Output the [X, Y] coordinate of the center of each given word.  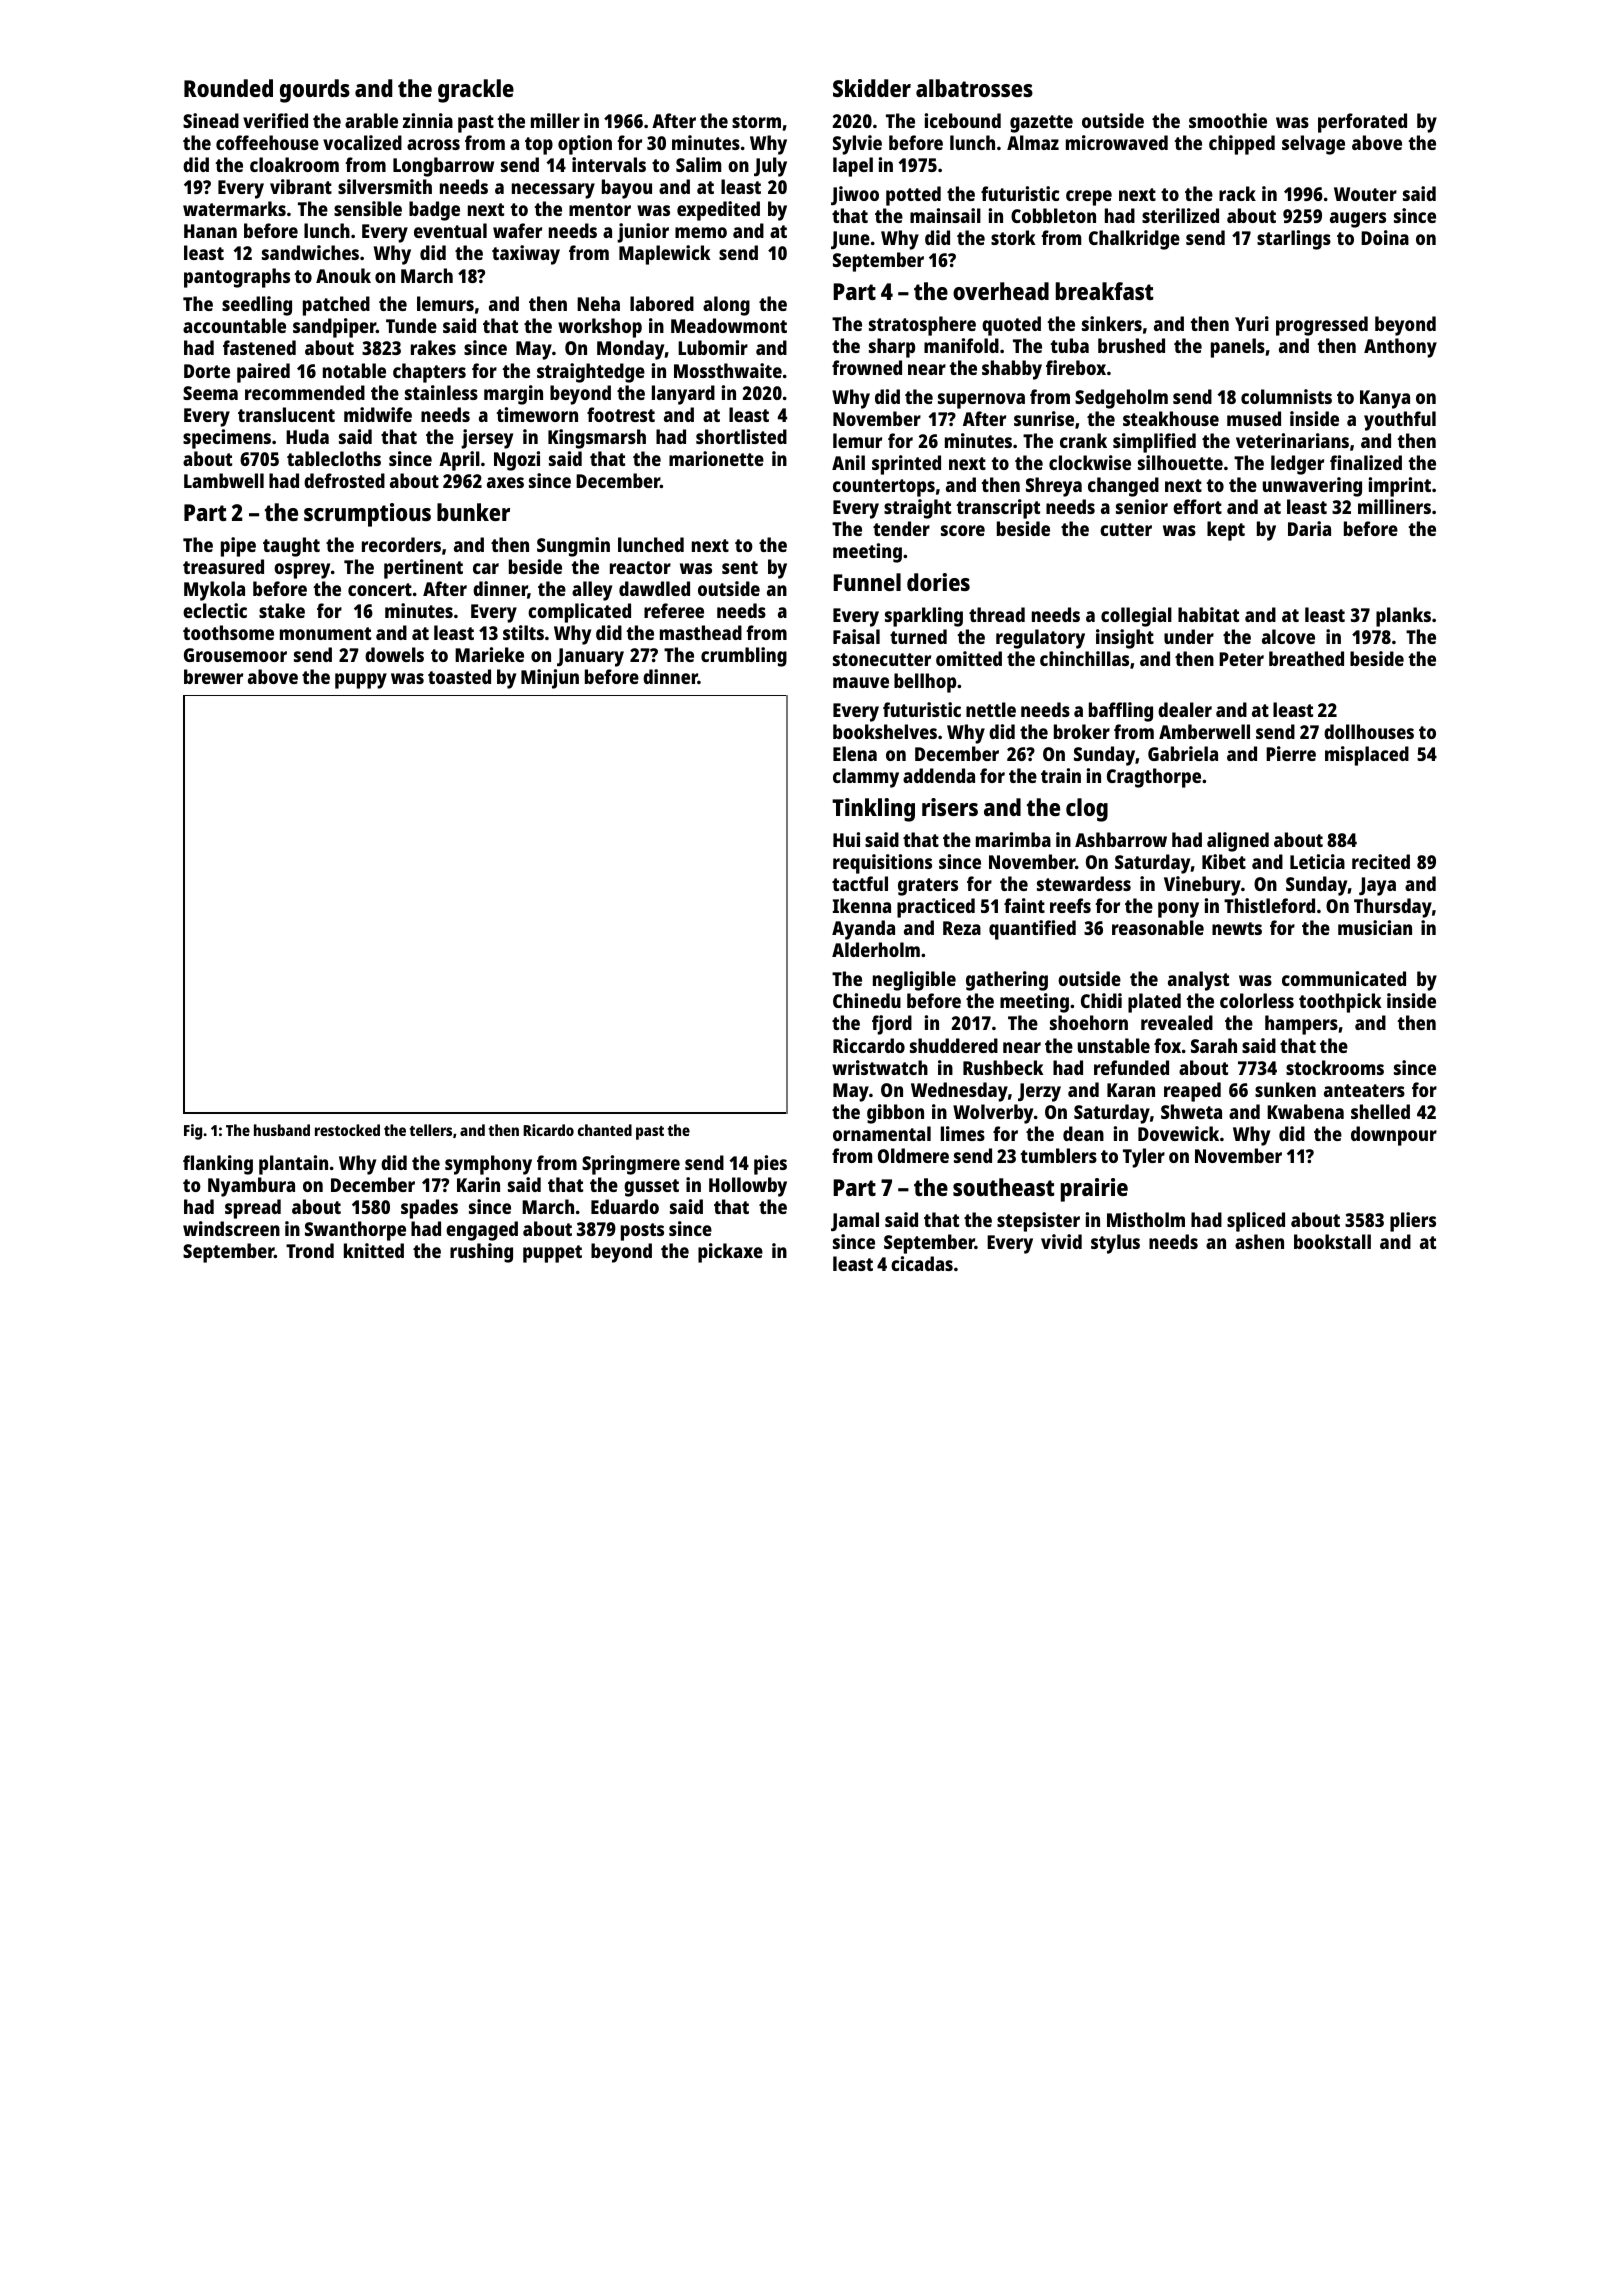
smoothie [1228, 120]
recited [1381, 861]
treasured [223, 566]
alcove [1288, 636]
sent [740, 567]
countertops [884, 488]
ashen [1259, 1241]
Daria [1309, 528]
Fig [193, 1132]
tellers [431, 1130]
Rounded [228, 88]
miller [555, 120]
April [459, 461]
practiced [936, 908]
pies [770, 1165]
